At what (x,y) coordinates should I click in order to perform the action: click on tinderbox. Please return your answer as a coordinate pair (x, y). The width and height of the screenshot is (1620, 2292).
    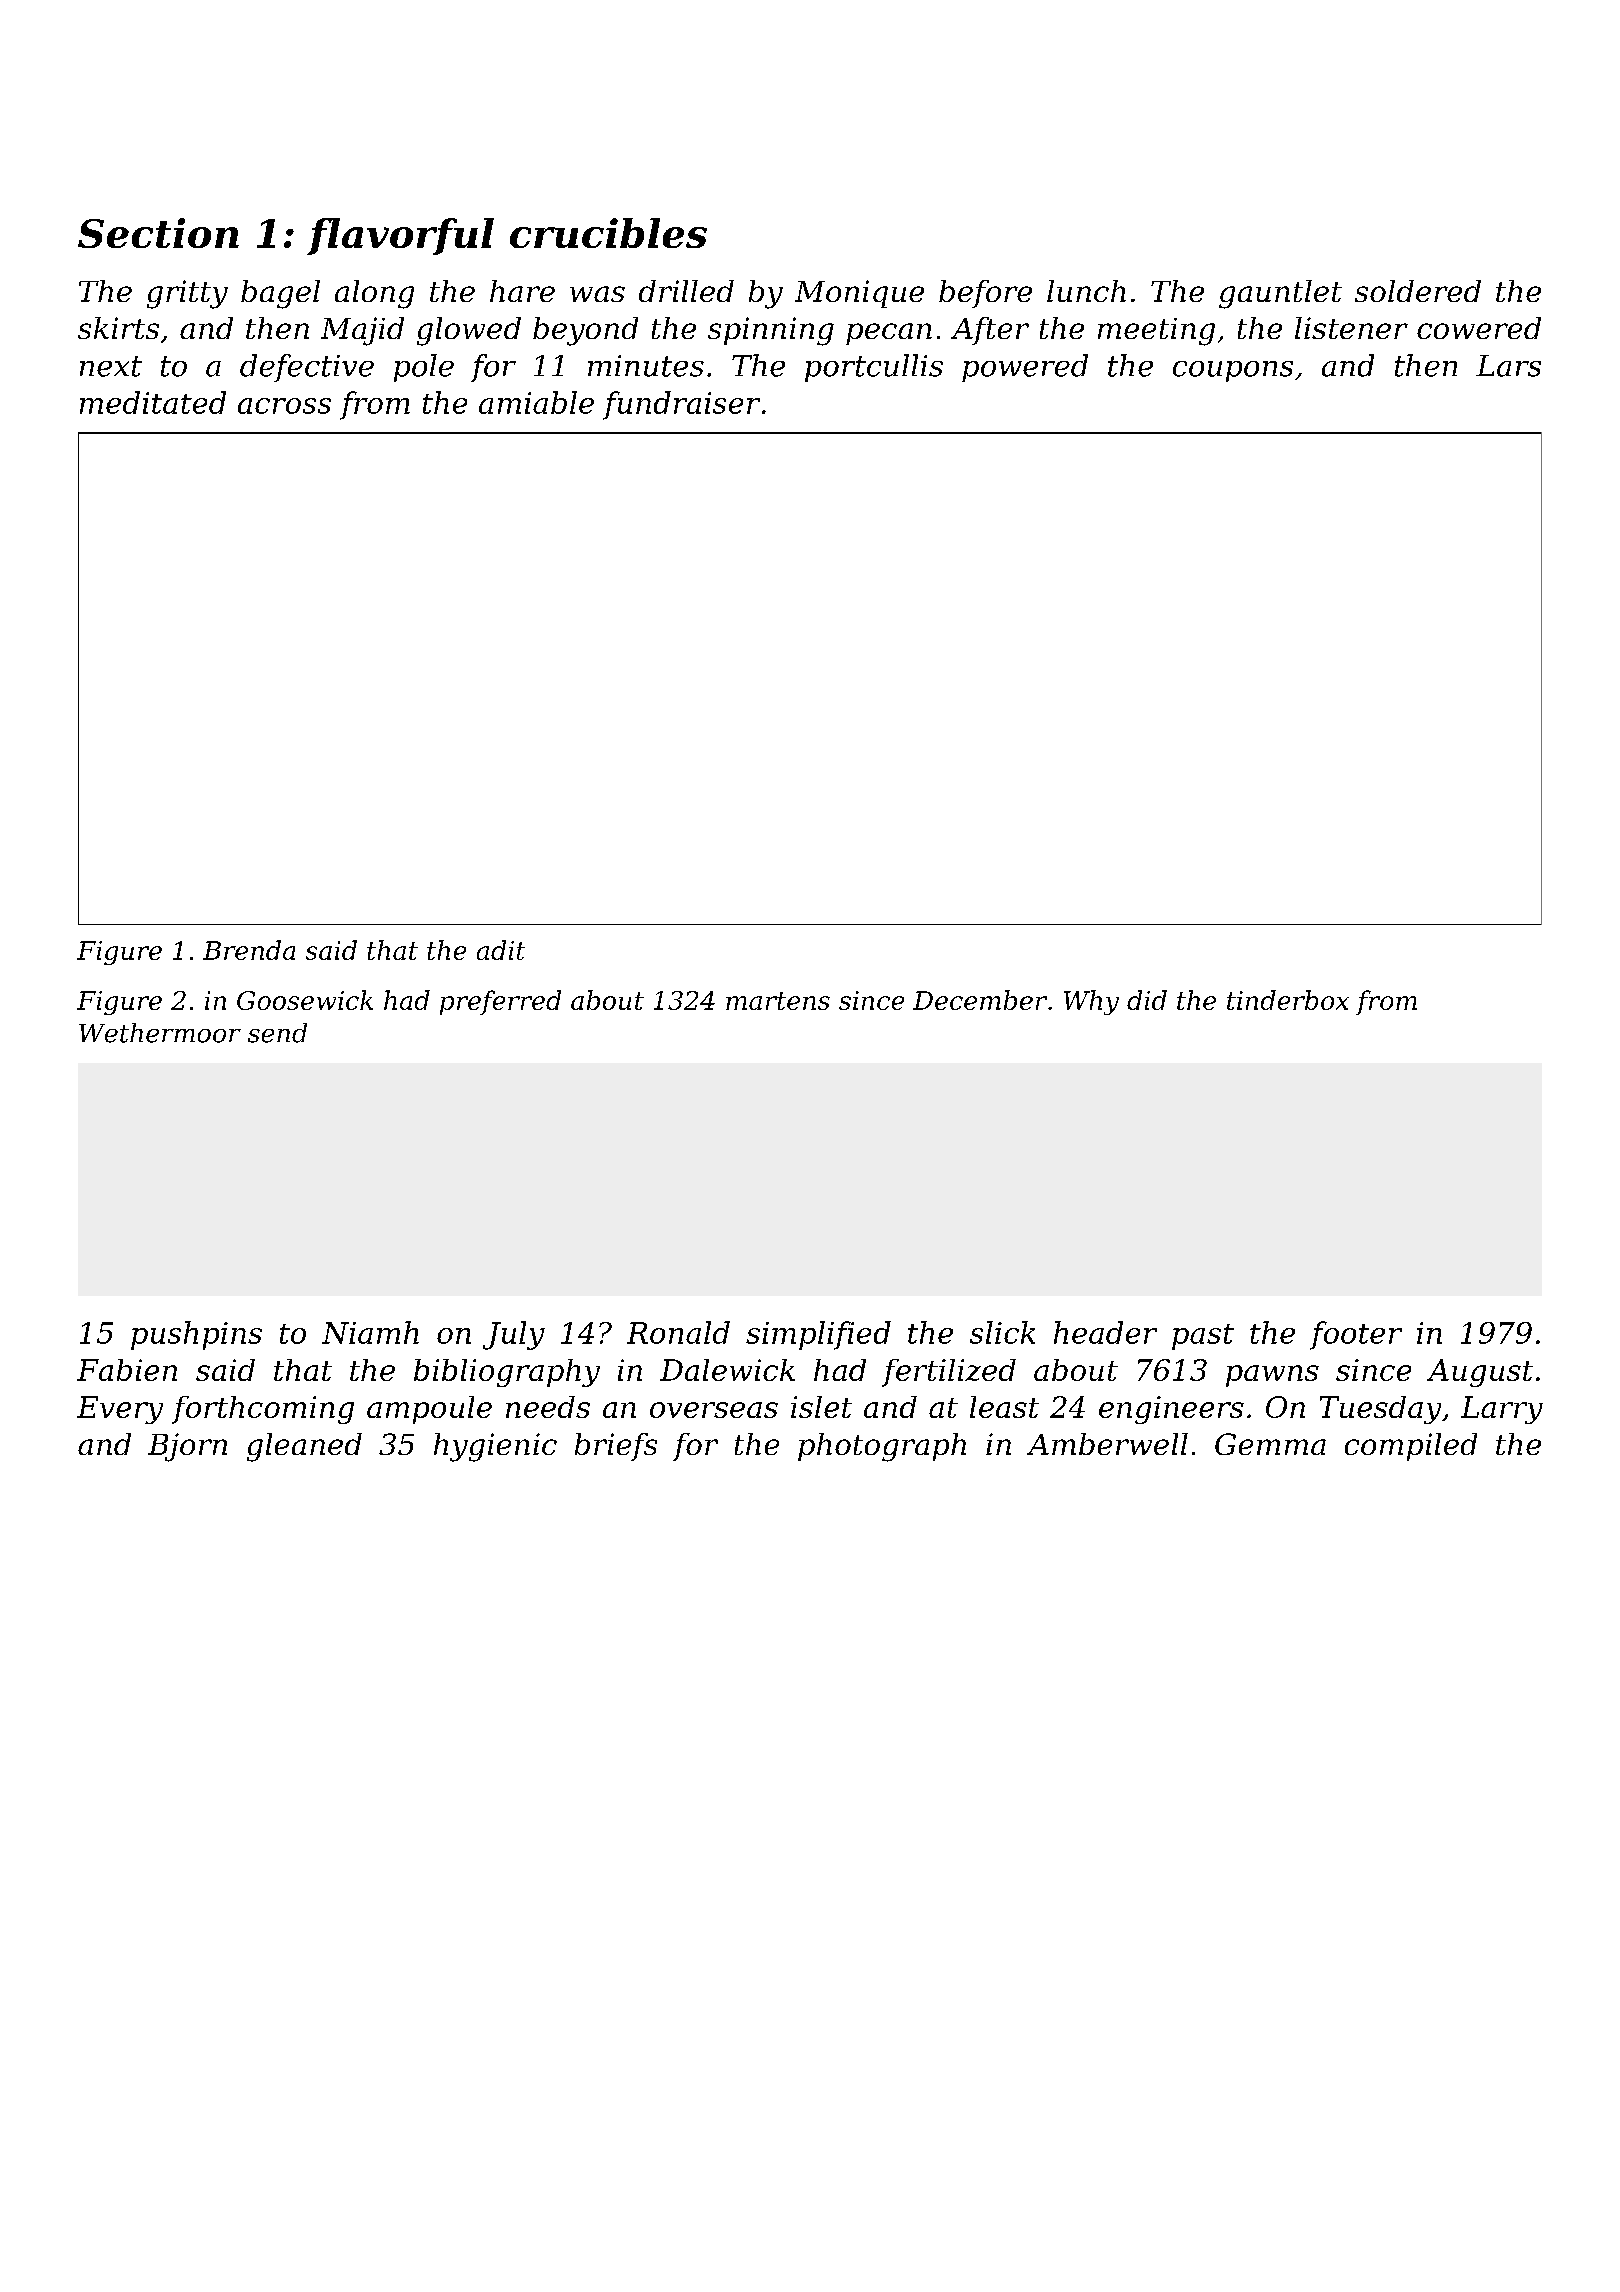
    Looking at the image, I should click on (1288, 1000).
